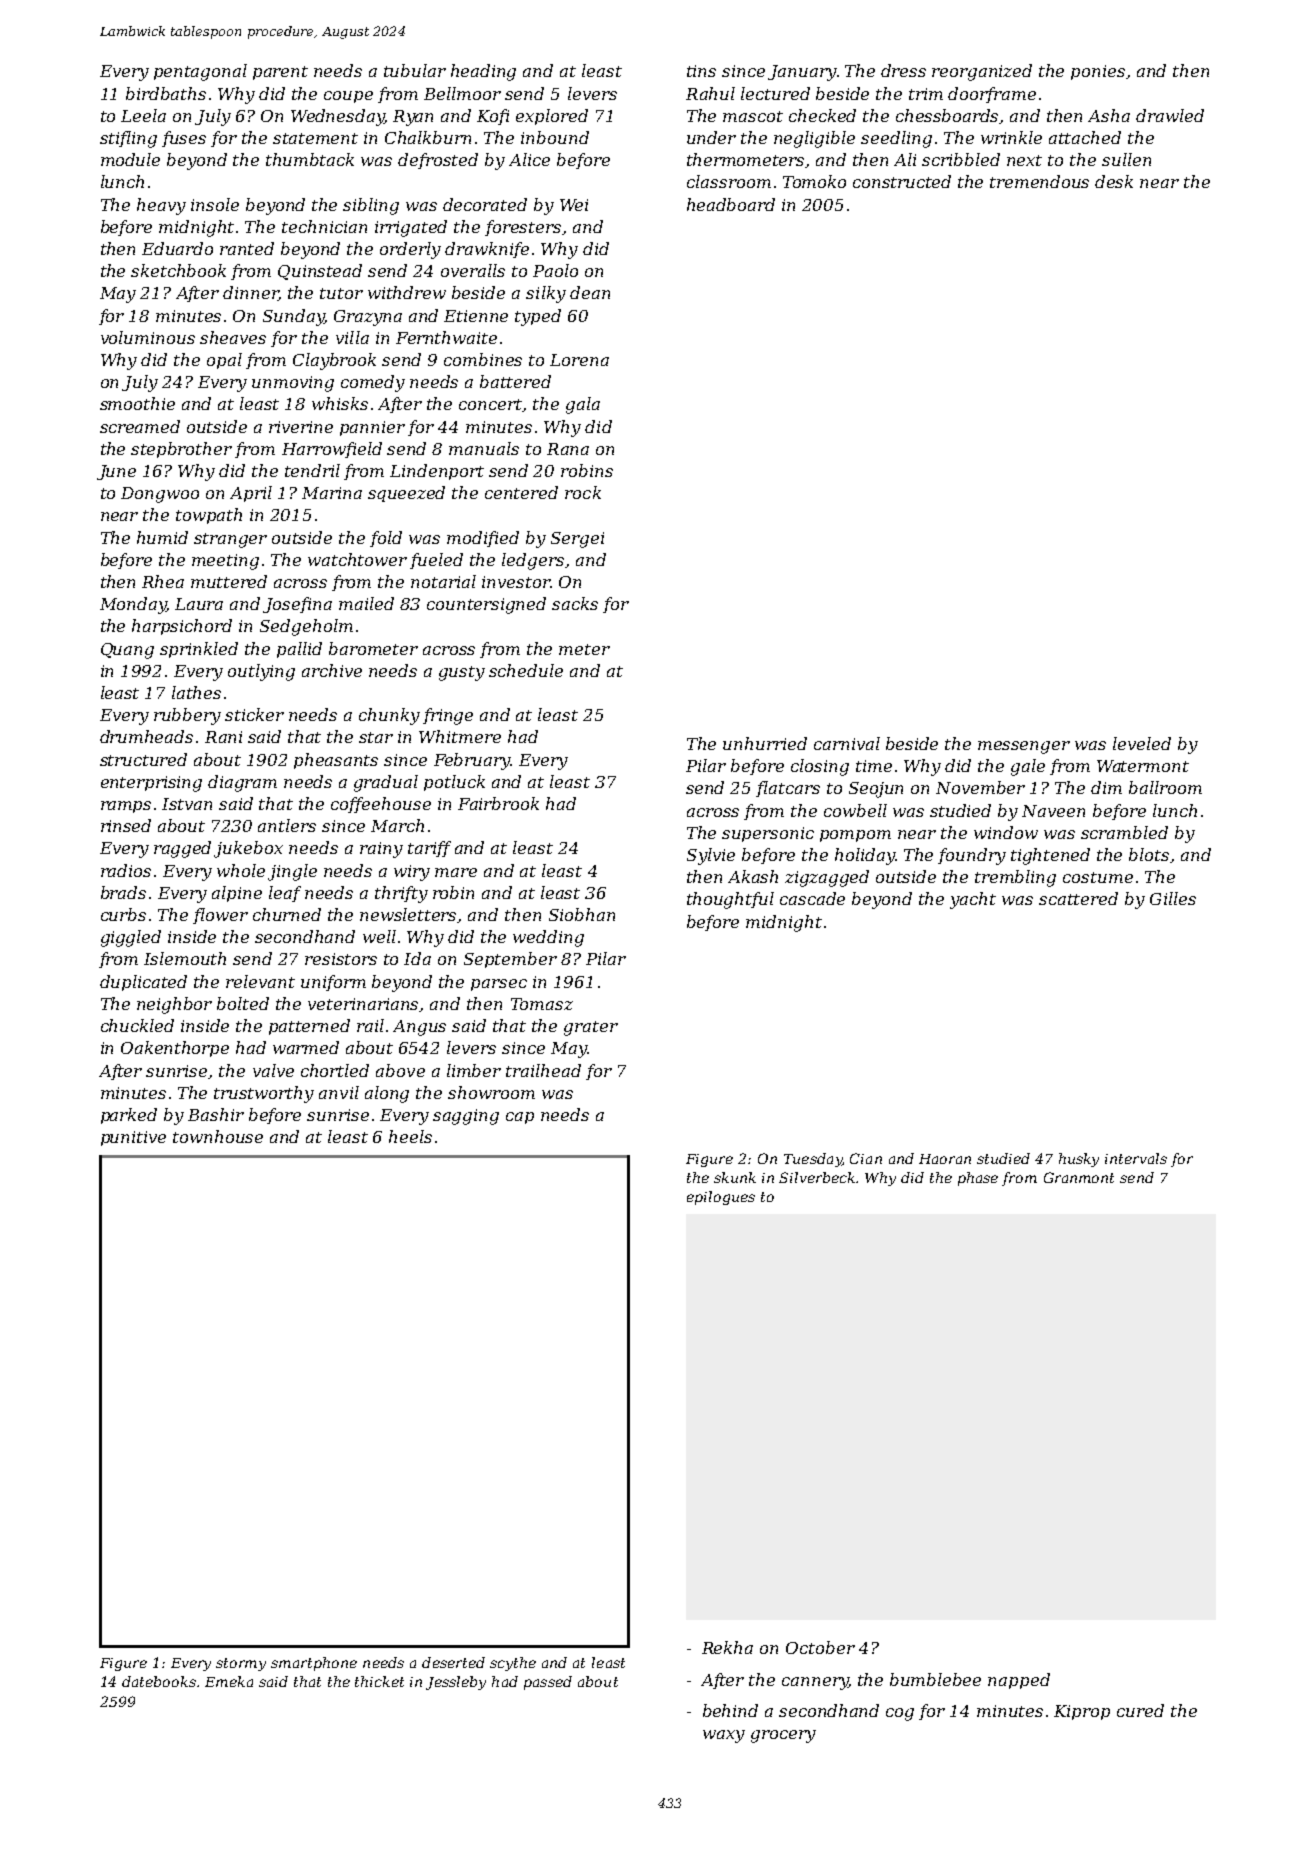 The image size is (1316, 1860). What do you see at coordinates (1079, 1177) in the screenshot?
I see `Granmont` at bounding box center [1079, 1177].
